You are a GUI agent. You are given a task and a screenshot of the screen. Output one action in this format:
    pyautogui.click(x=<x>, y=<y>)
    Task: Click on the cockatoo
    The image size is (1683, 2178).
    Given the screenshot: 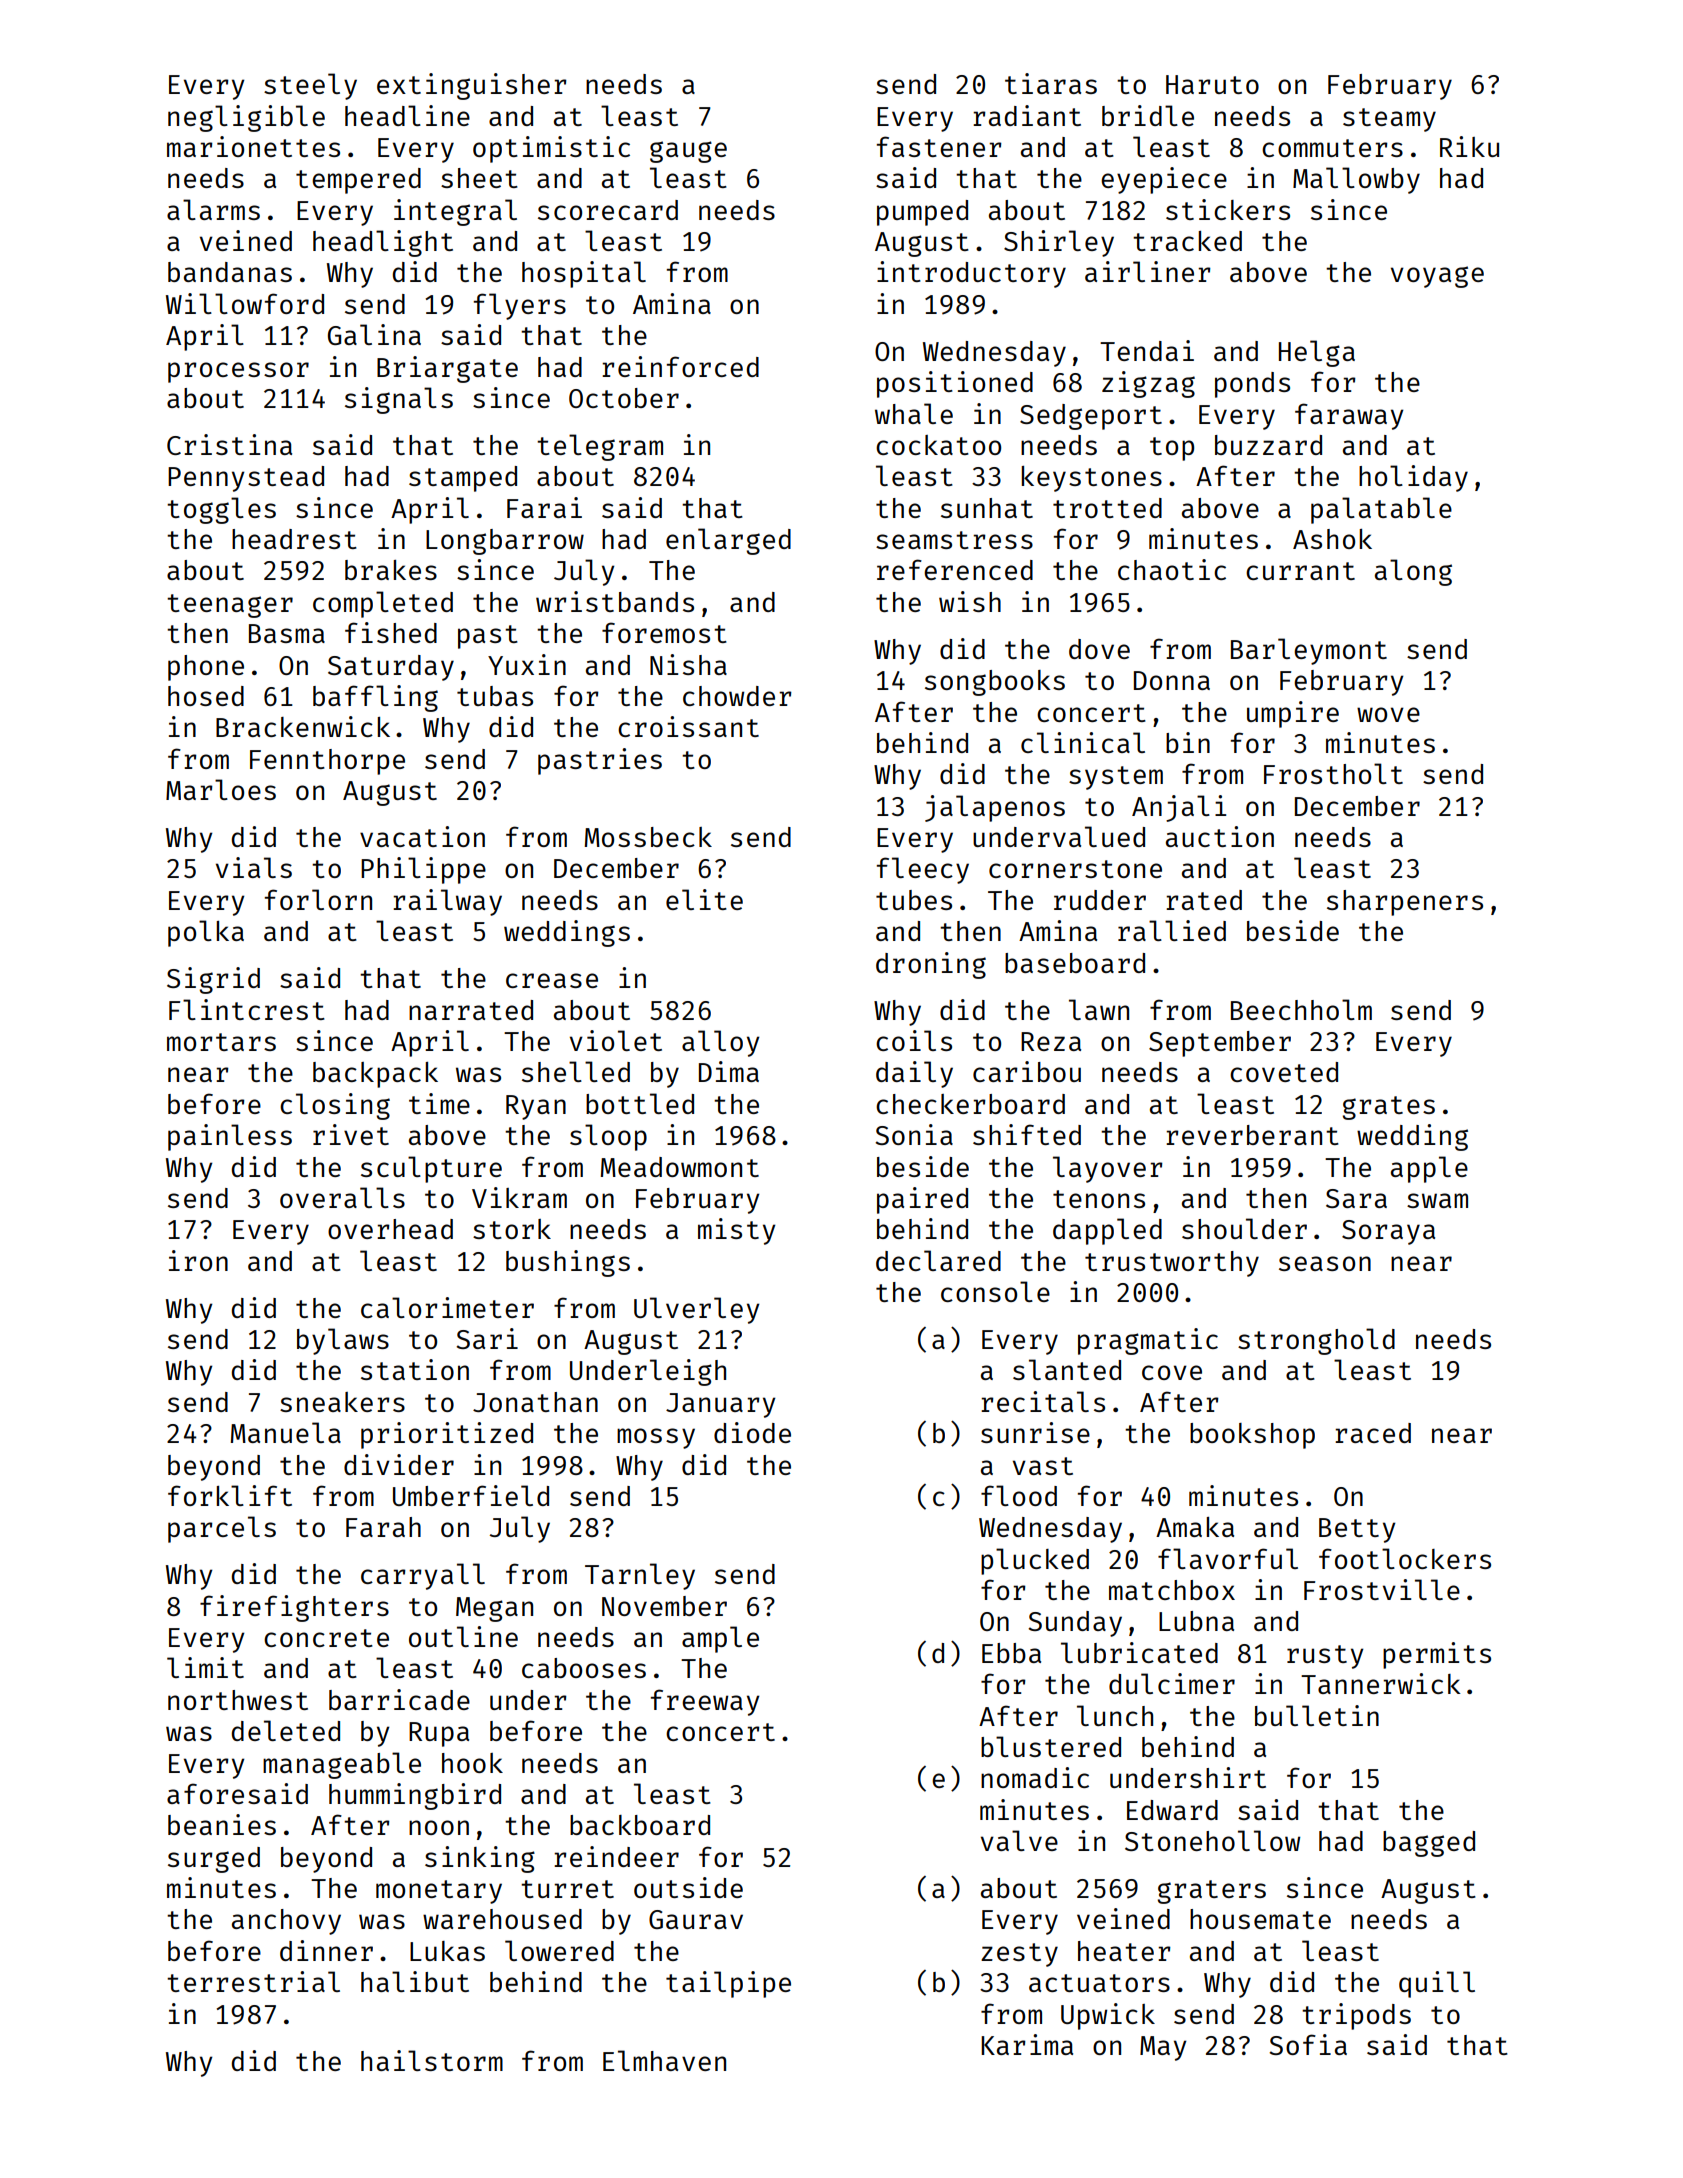 What is the action you would take?
    pyautogui.click(x=938, y=445)
